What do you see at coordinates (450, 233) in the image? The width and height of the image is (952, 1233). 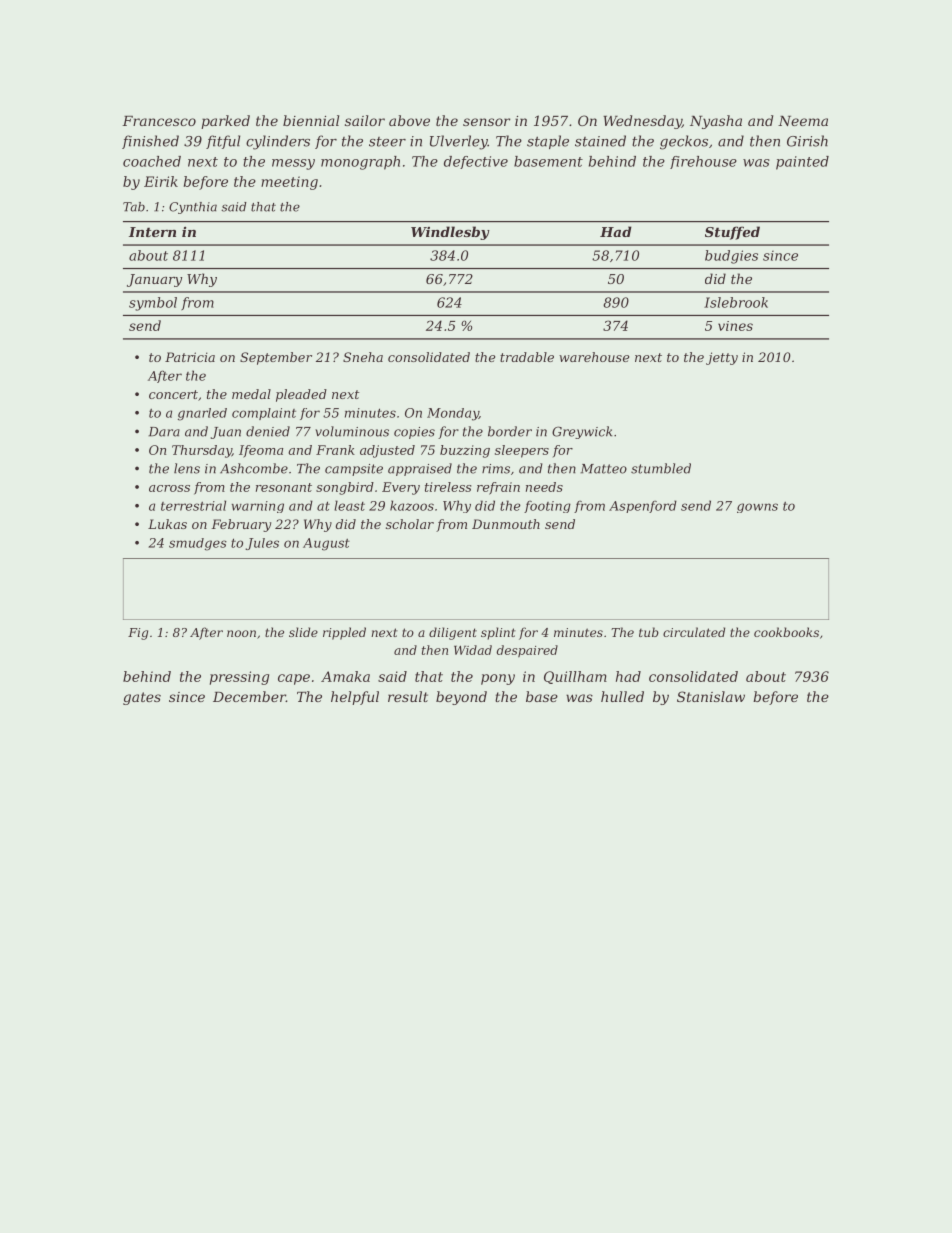 I see `Windlesby` at bounding box center [450, 233].
